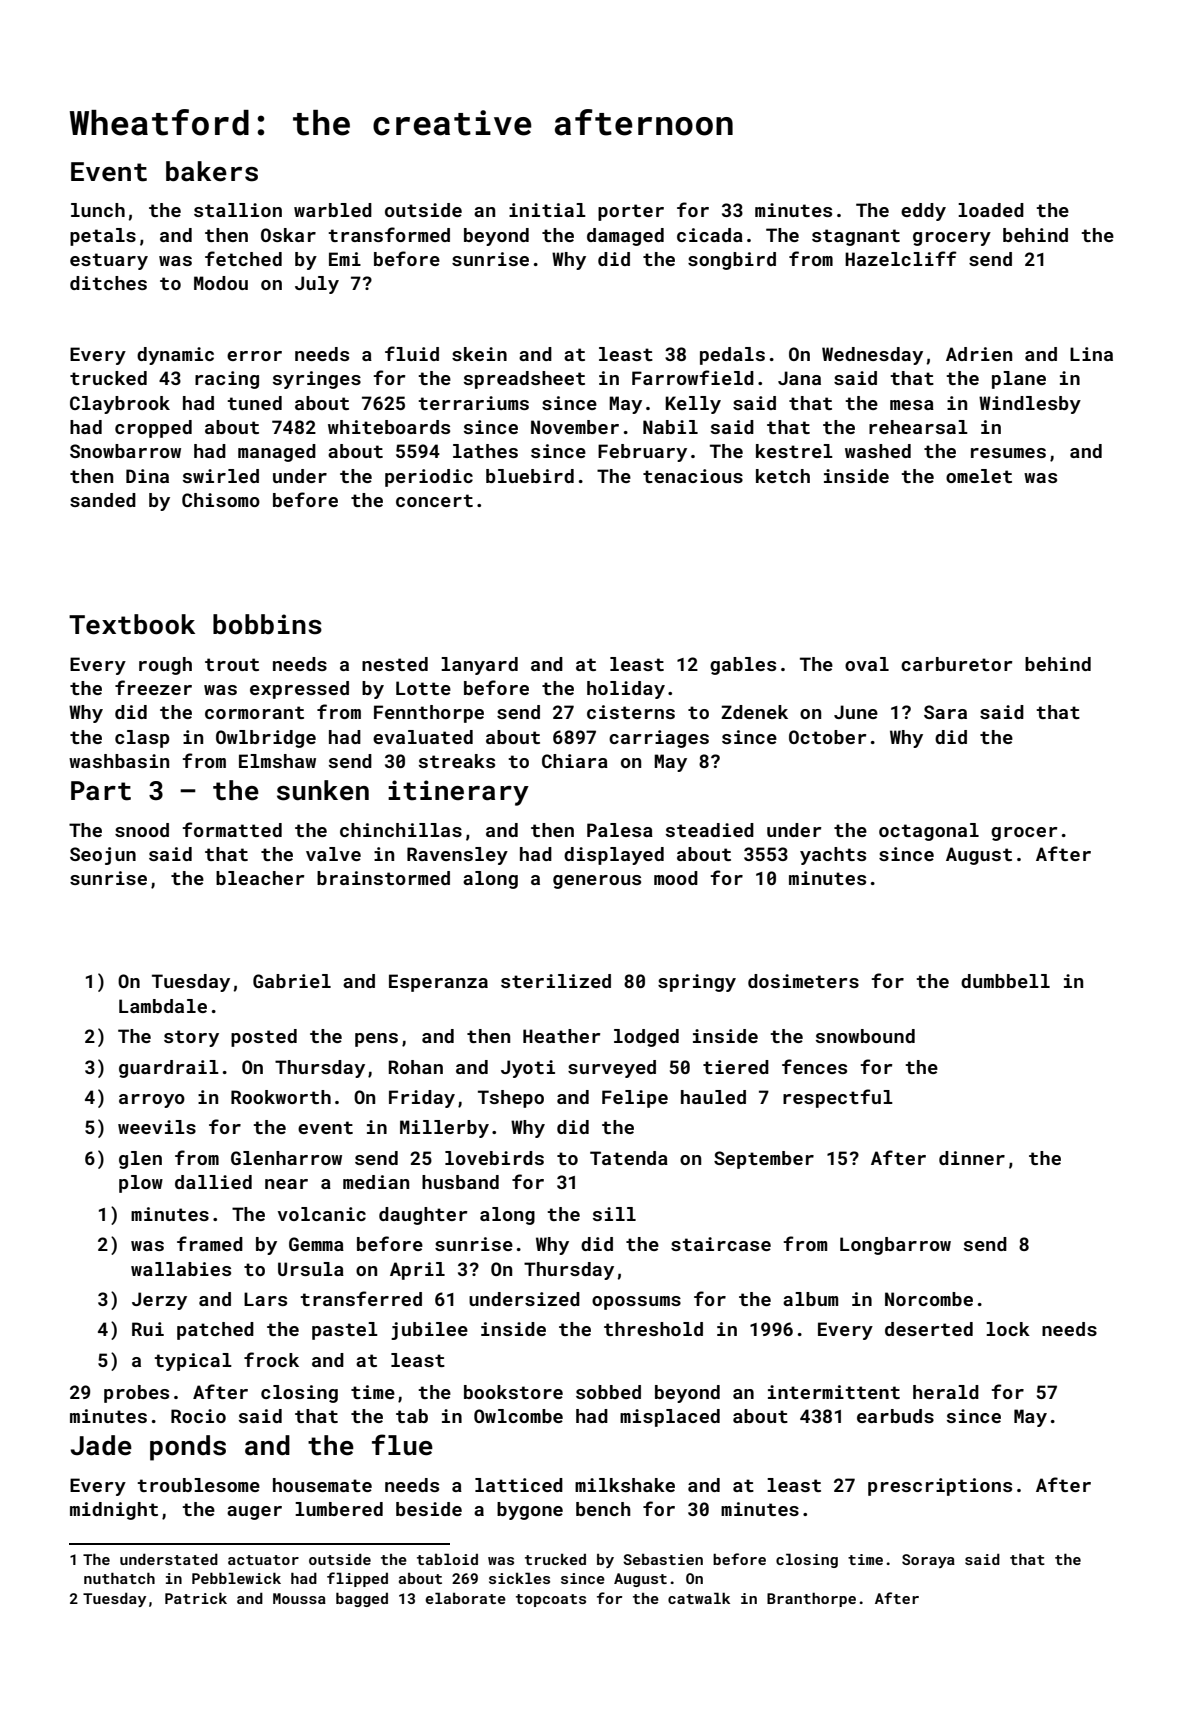 This image has width=1185, height=1716. I want to click on Branthorpe, so click(811, 1599).
